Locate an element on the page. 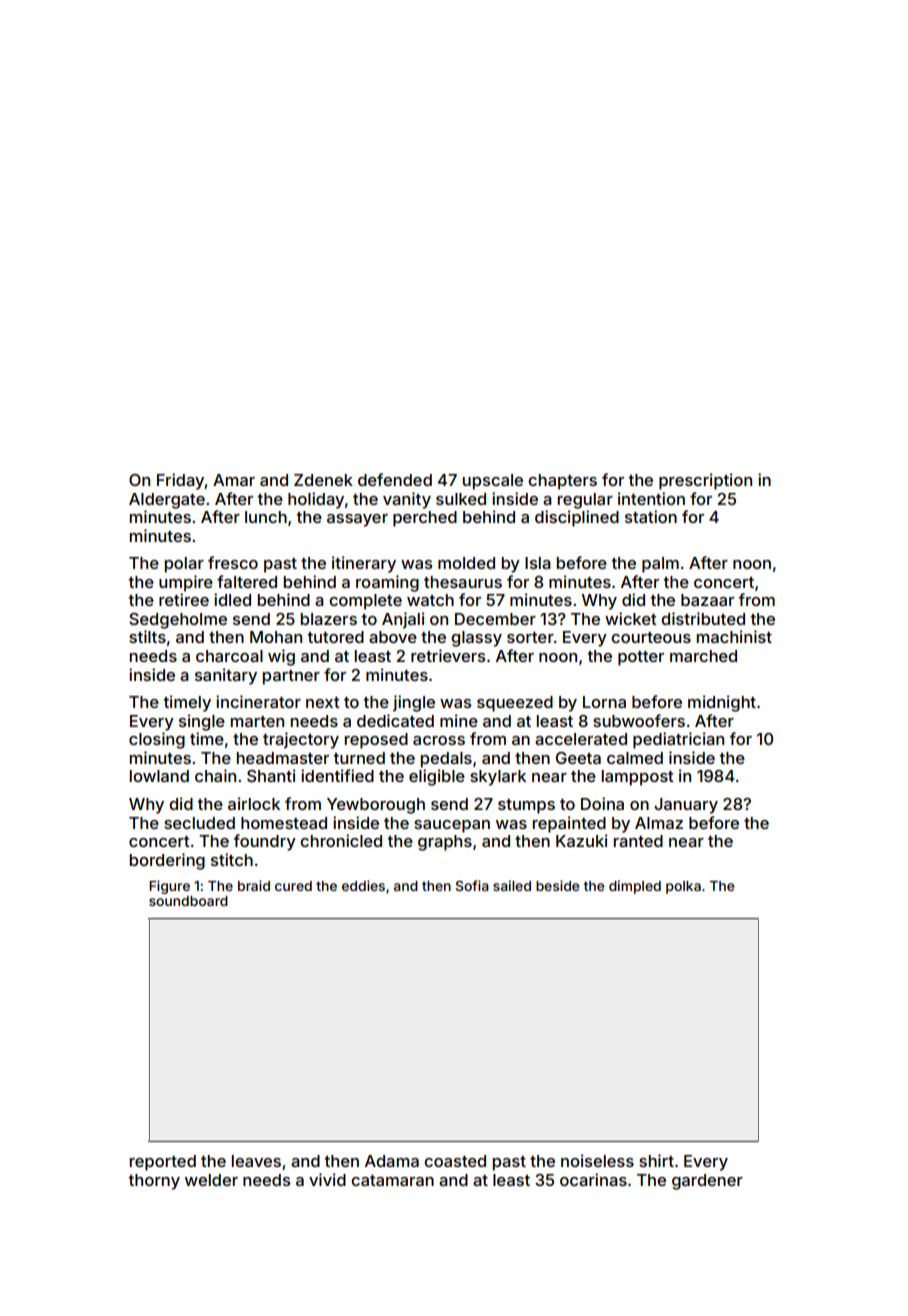  Figure is located at coordinates (169, 887).
